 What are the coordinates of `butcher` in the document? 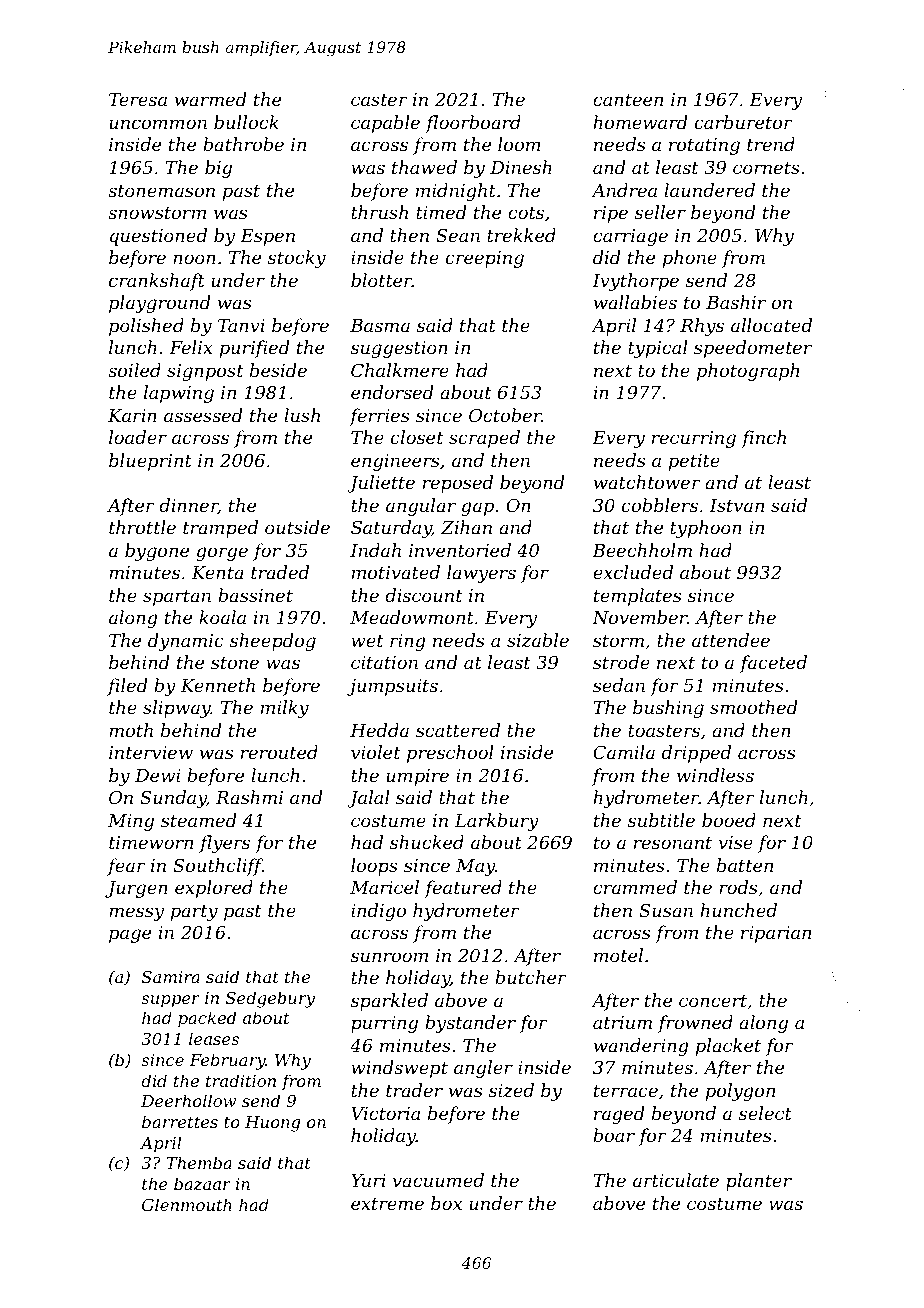 It's located at (531, 977).
